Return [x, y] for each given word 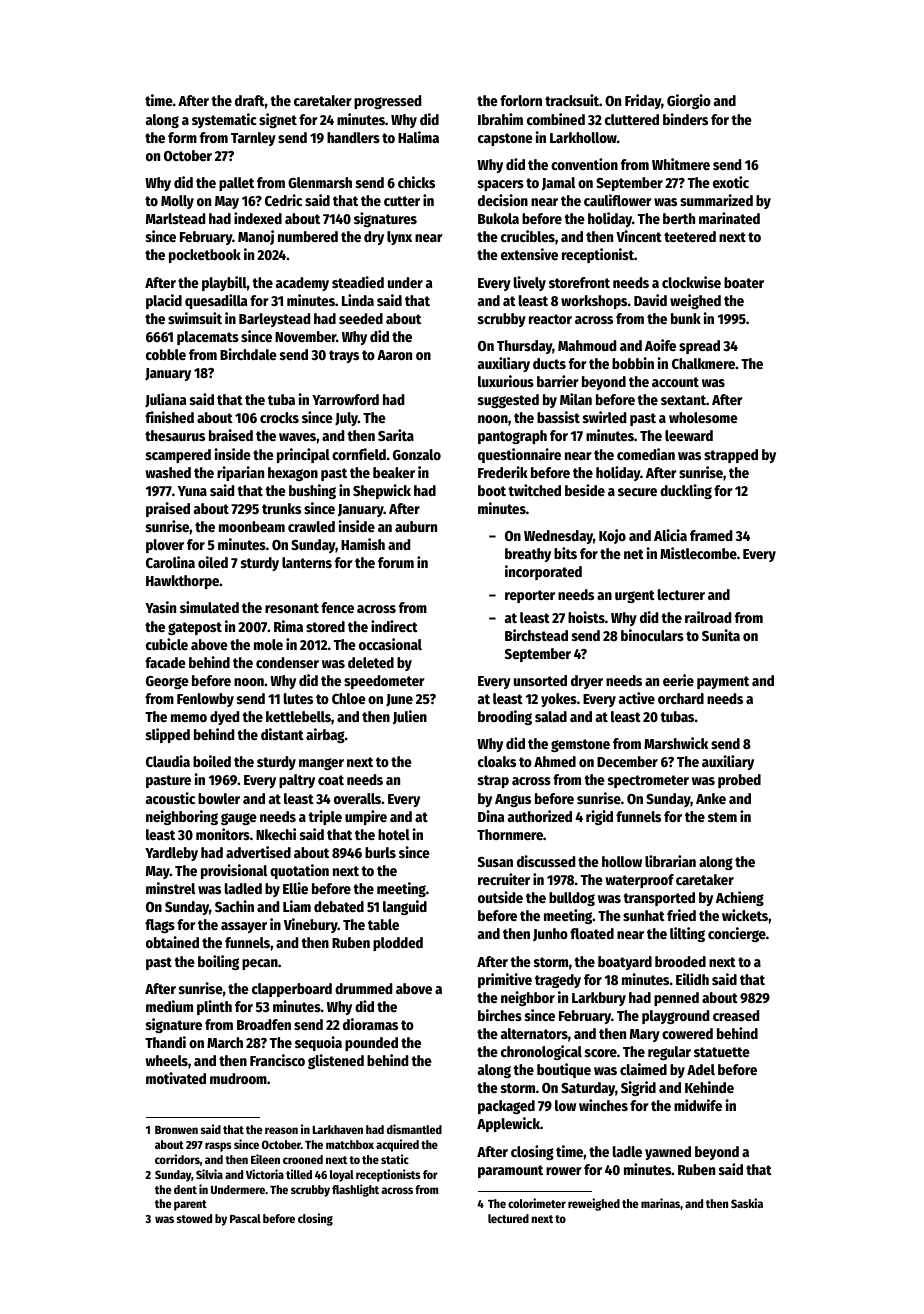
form [182, 137]
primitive [505, 980]
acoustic [170, 798]
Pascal [245, 1218]
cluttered [632, 119]
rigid [599, 817]
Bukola [498, 218]
